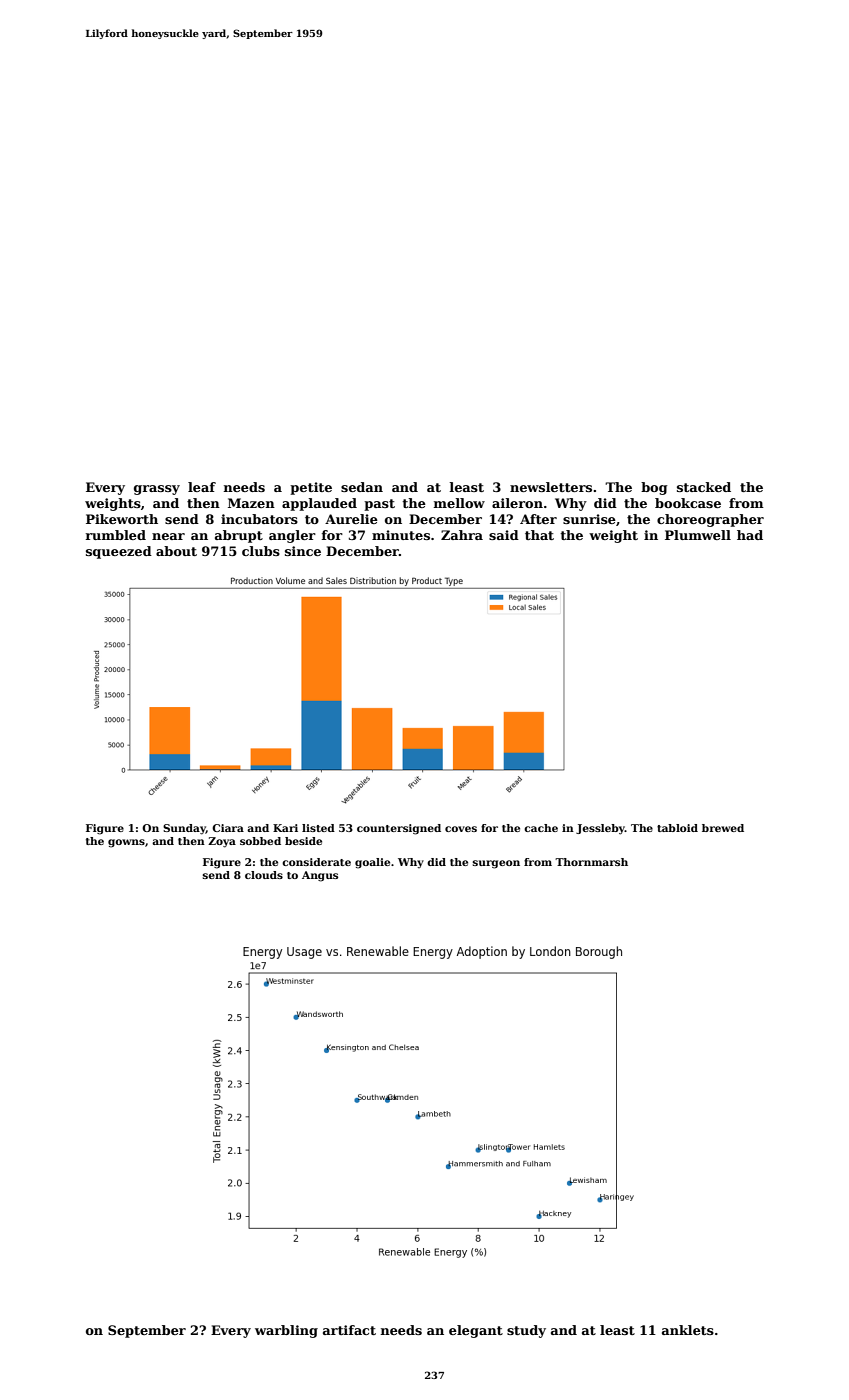  What do you see at coordinates (311, 488) in the screenshot?
I see `petite` at bounding box center [311, 488].
